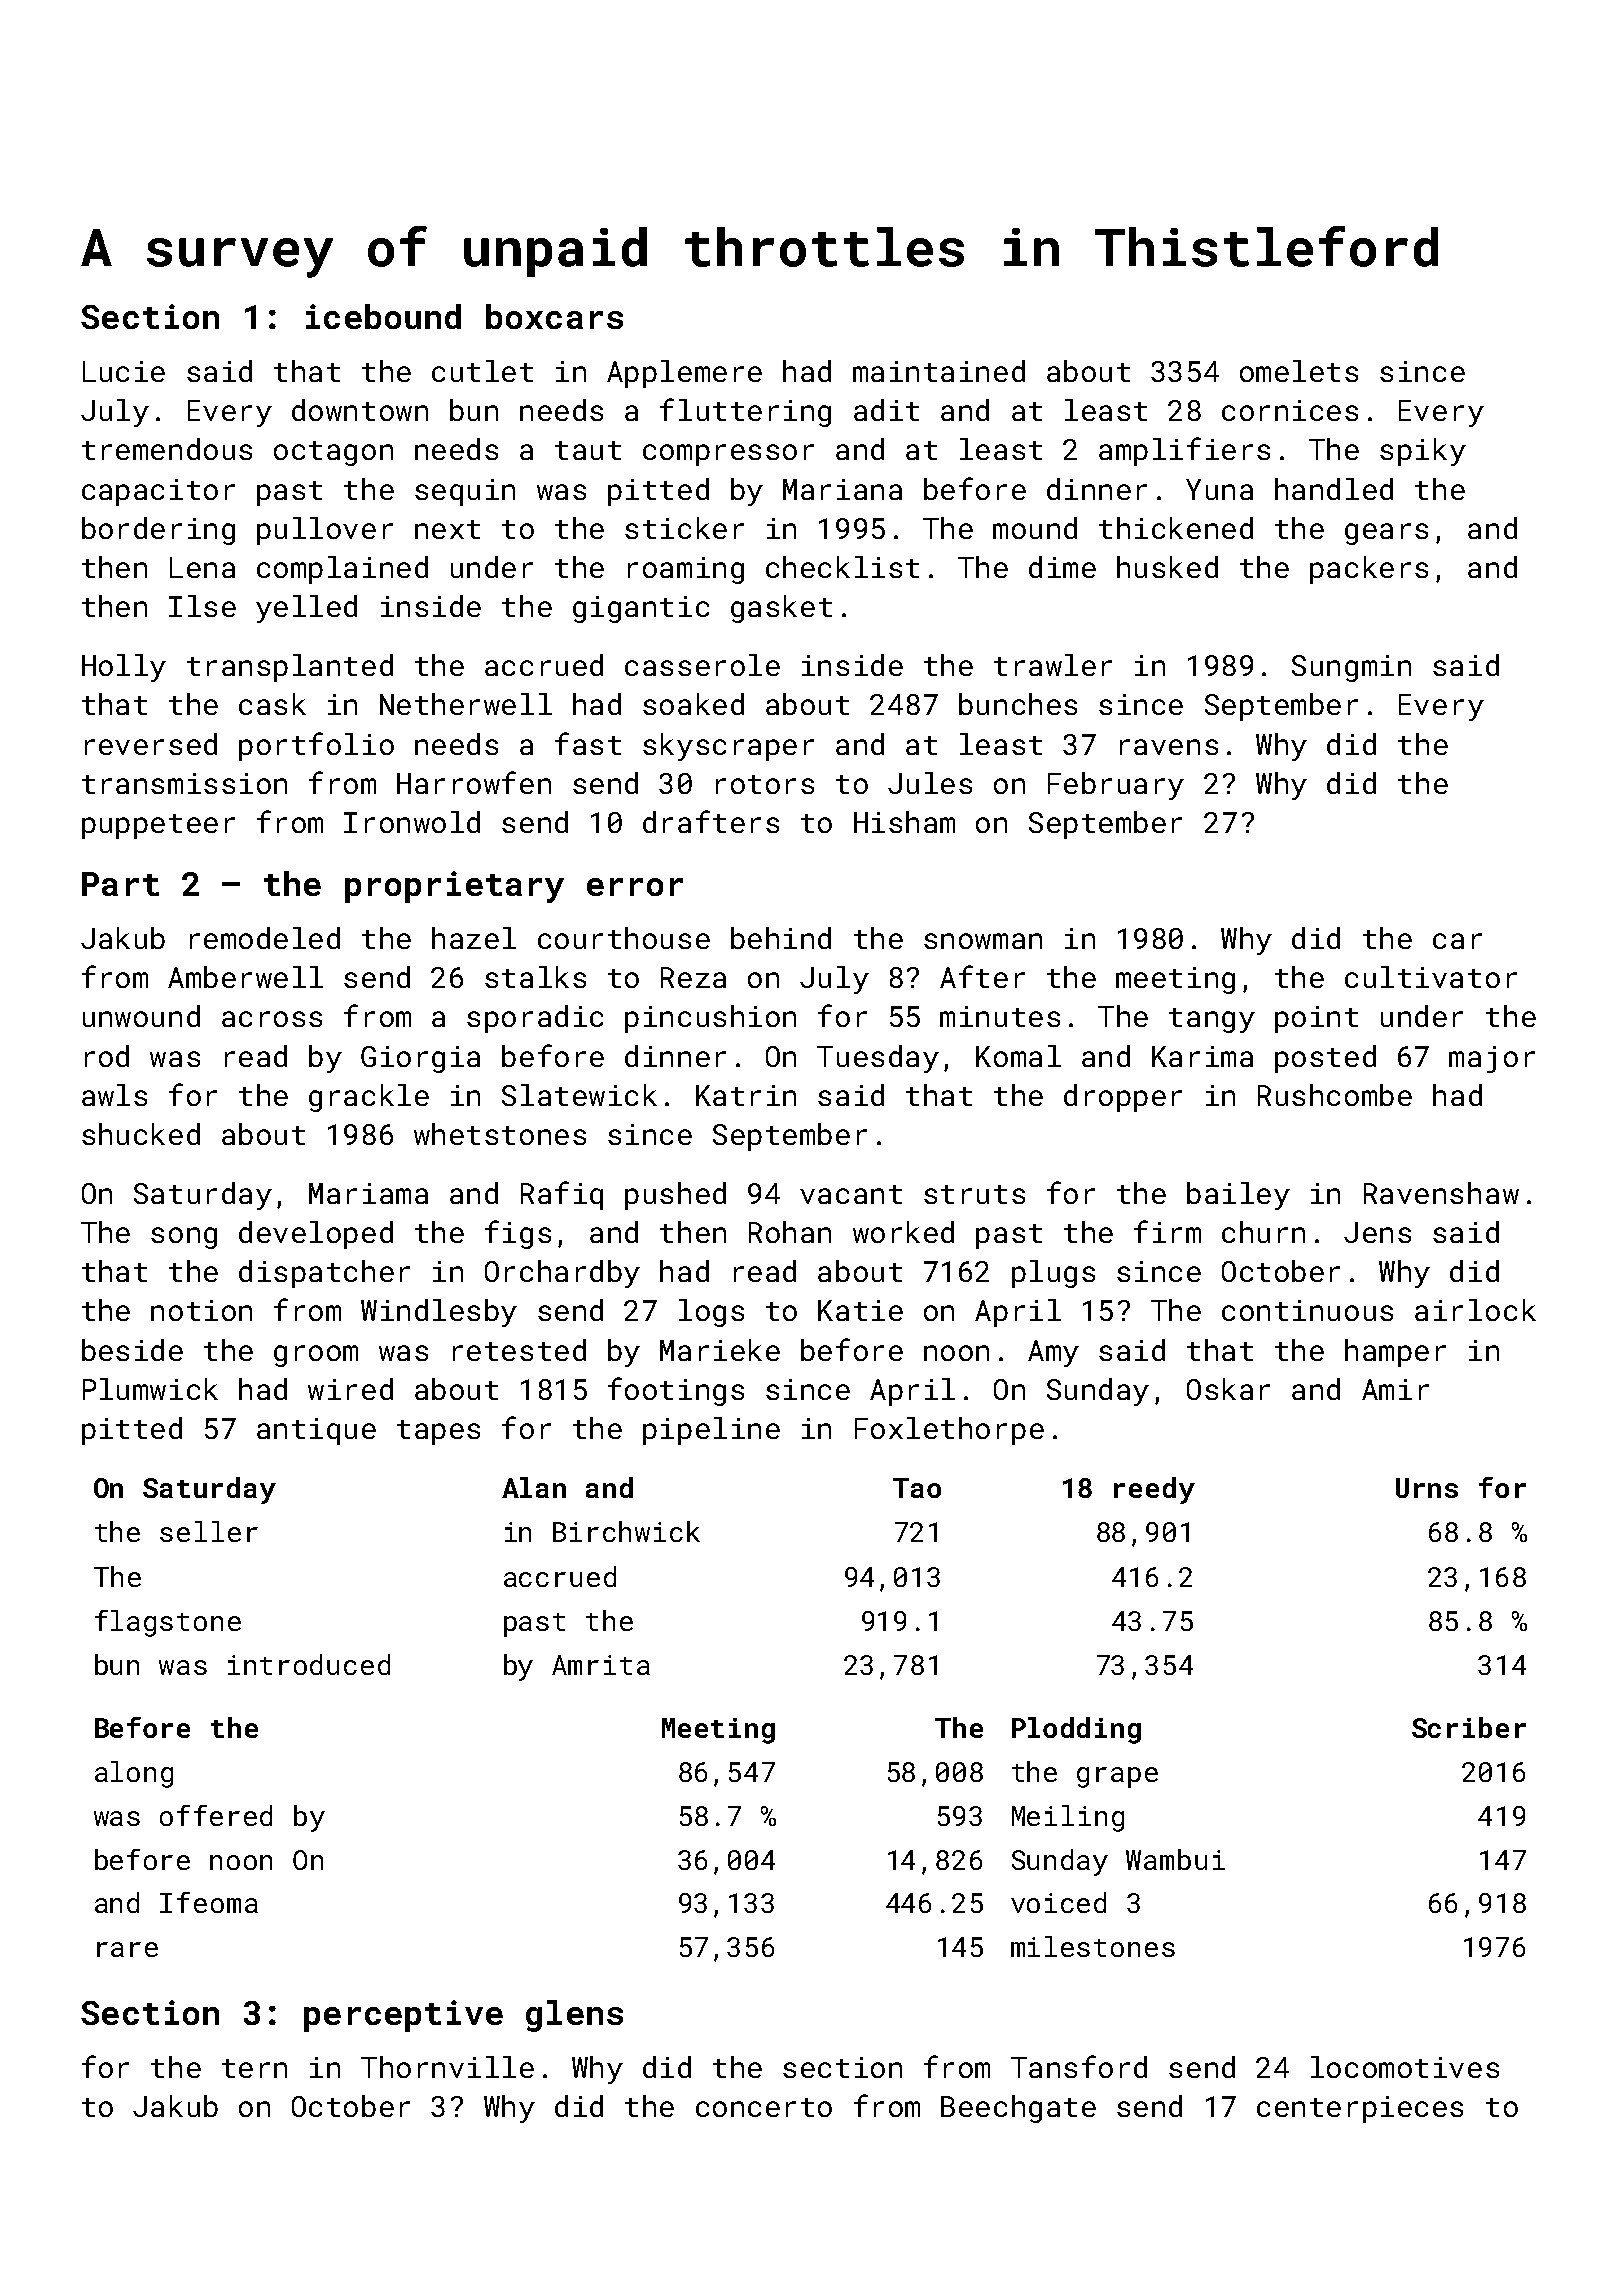 This page has width=1620, height=2292. What do you see at coordinates (474, 938) in the page?
I see `hazel` at bounding box center [474, 938].
